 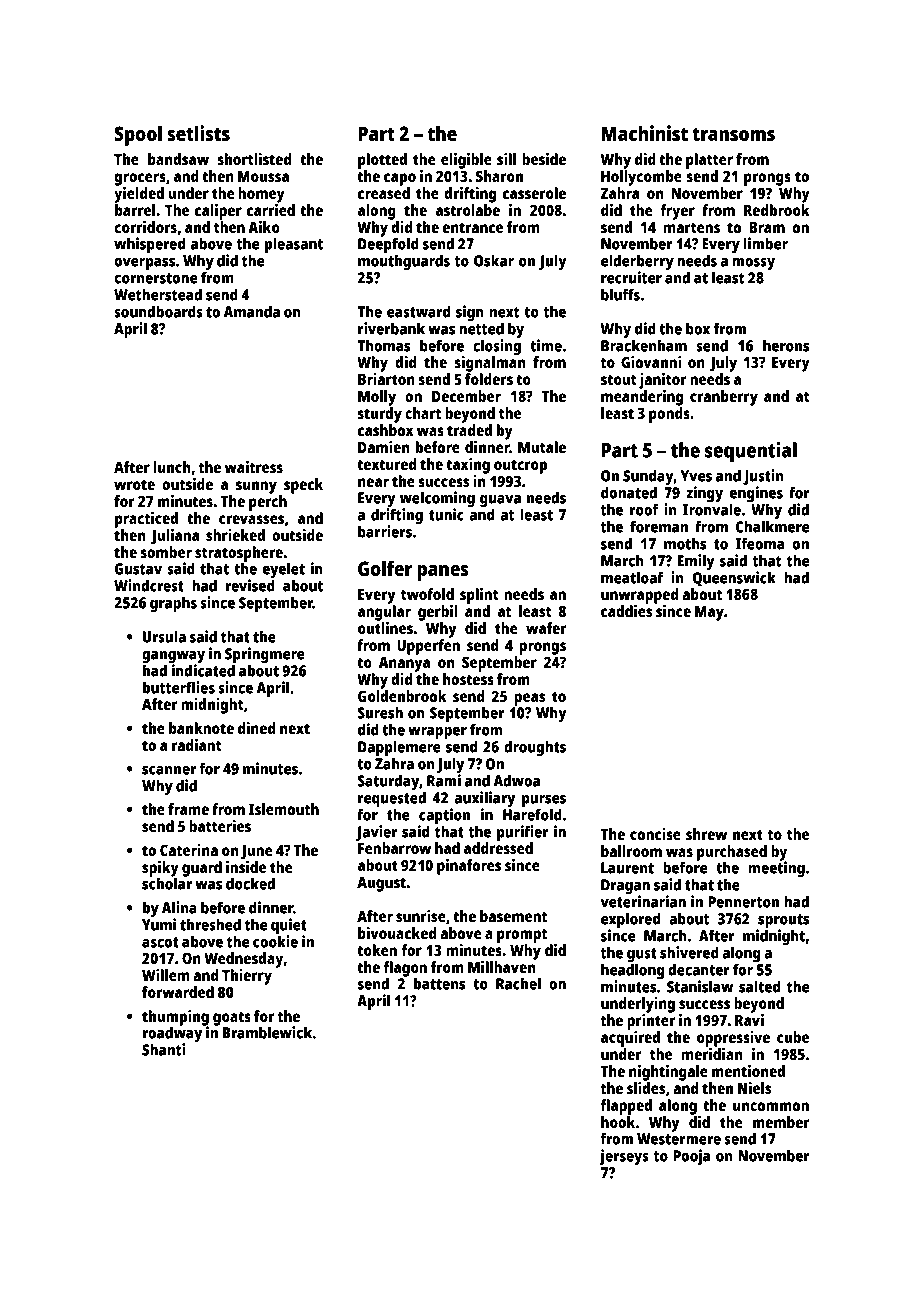 What do you see at coordinates (777, 210) in the screenshot?
I see `Redbrook` at bounding box center [777, 210].
